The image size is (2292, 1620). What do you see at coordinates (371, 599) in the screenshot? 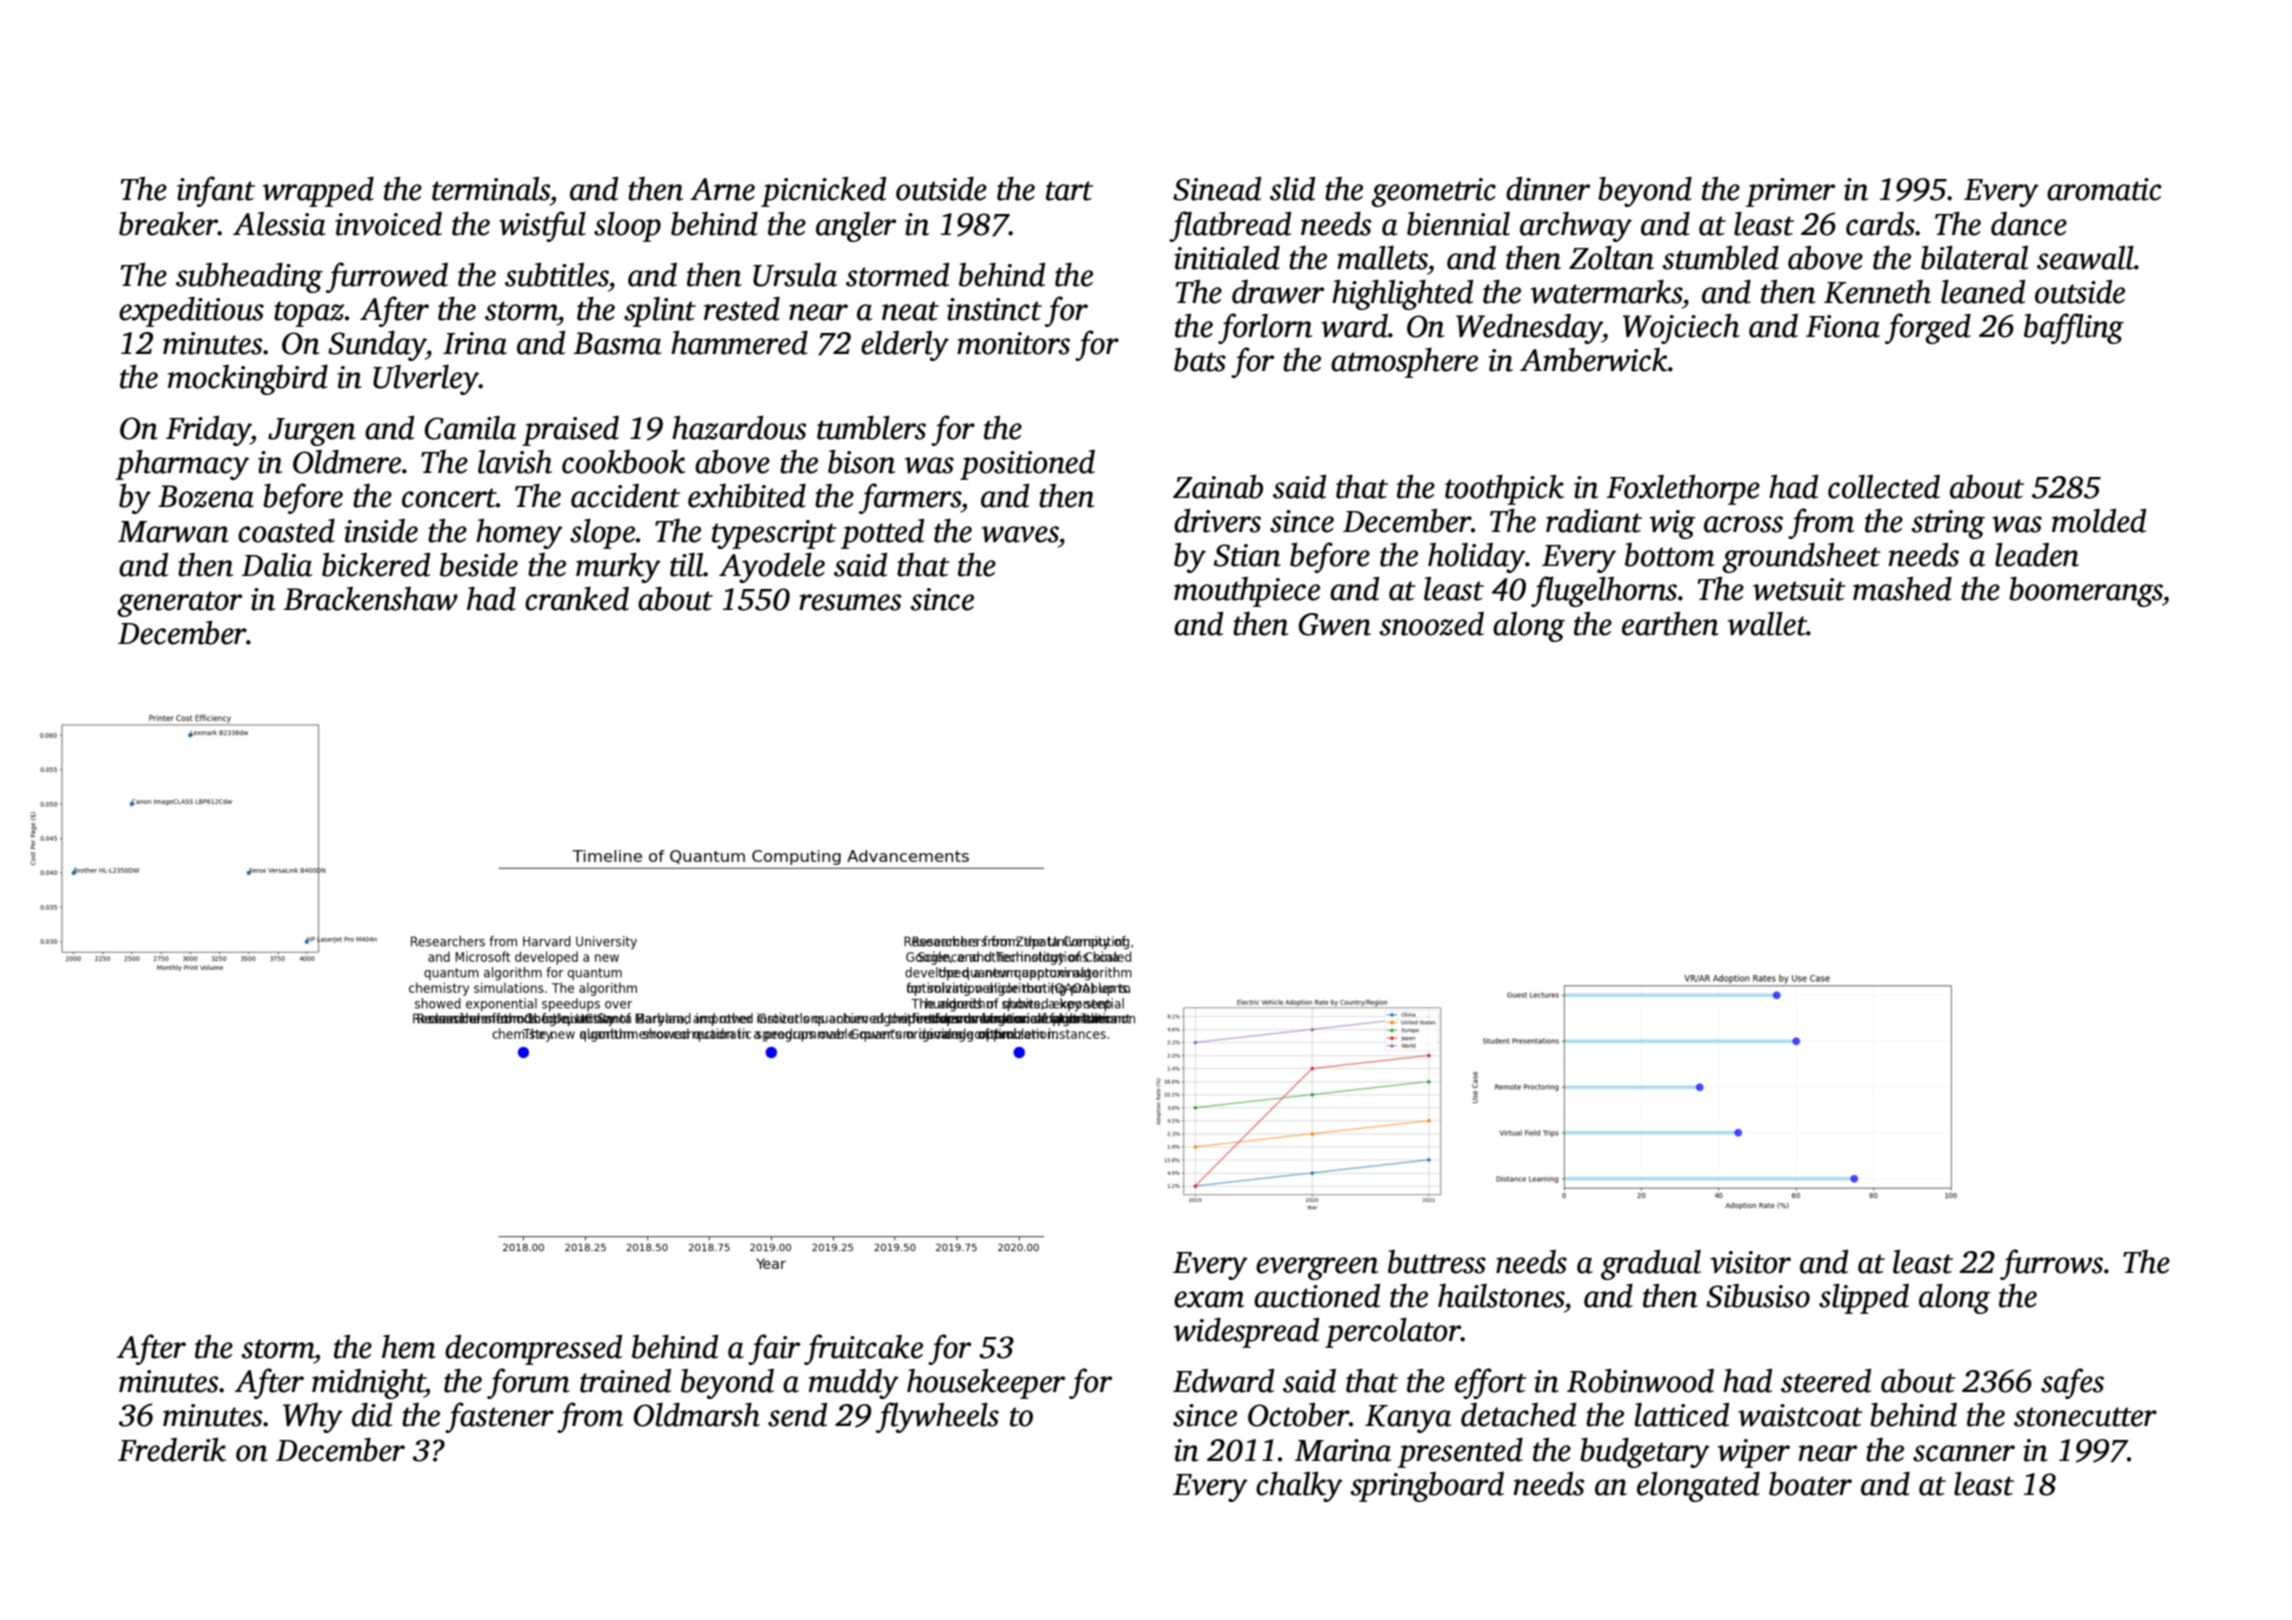
I see `Brackenshaw` at bounding box center [371, 599].
